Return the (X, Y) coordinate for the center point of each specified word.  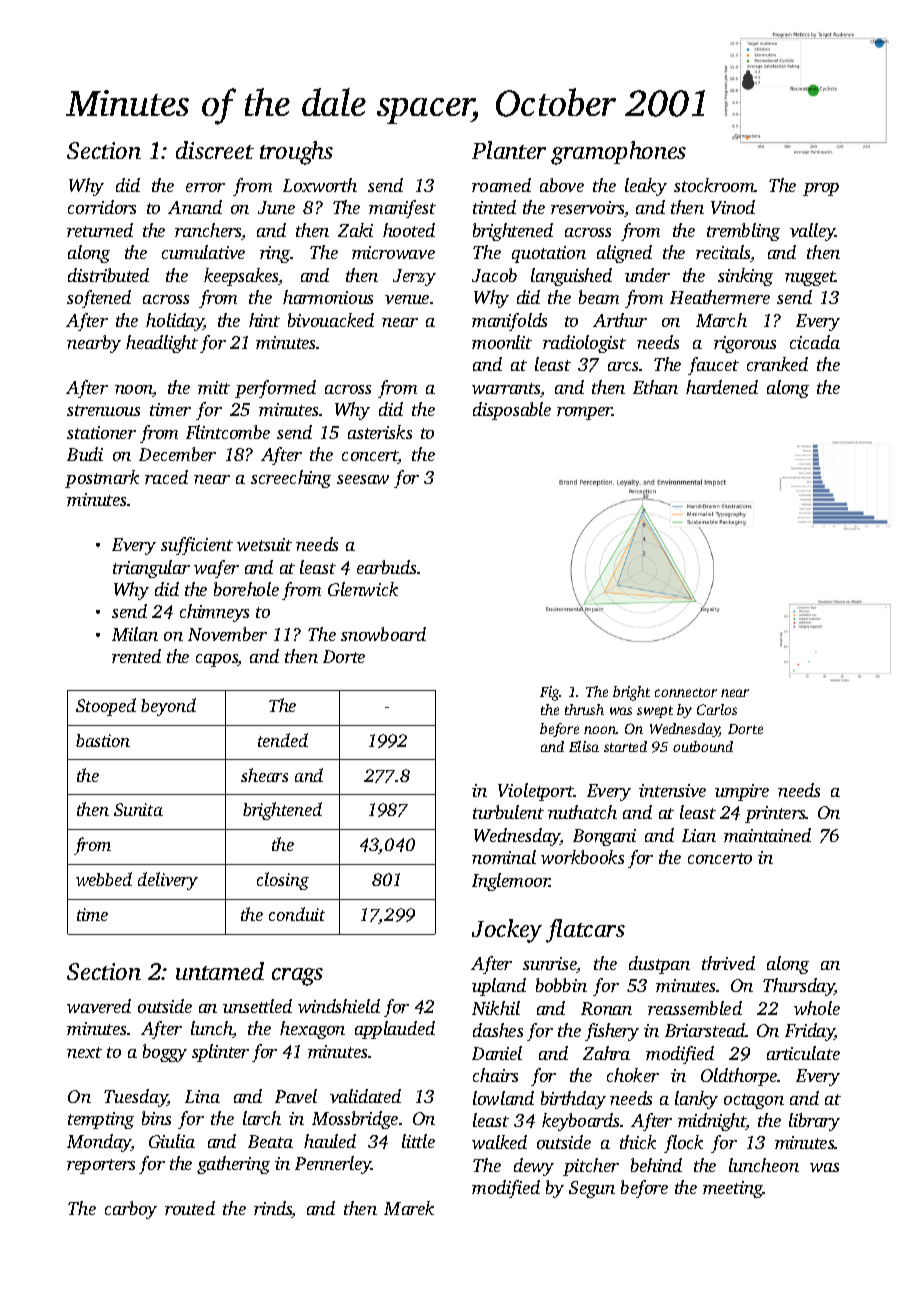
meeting (733, 1189)
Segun (592, 1189)
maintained (767, 835)
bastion (103, 740)
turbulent (508, 812)
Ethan (655, 387)
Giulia (172, 1141)
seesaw (363, 479)
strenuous (103, 410)
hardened (722, 387)
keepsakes (241, 277)
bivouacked (331, 320)
